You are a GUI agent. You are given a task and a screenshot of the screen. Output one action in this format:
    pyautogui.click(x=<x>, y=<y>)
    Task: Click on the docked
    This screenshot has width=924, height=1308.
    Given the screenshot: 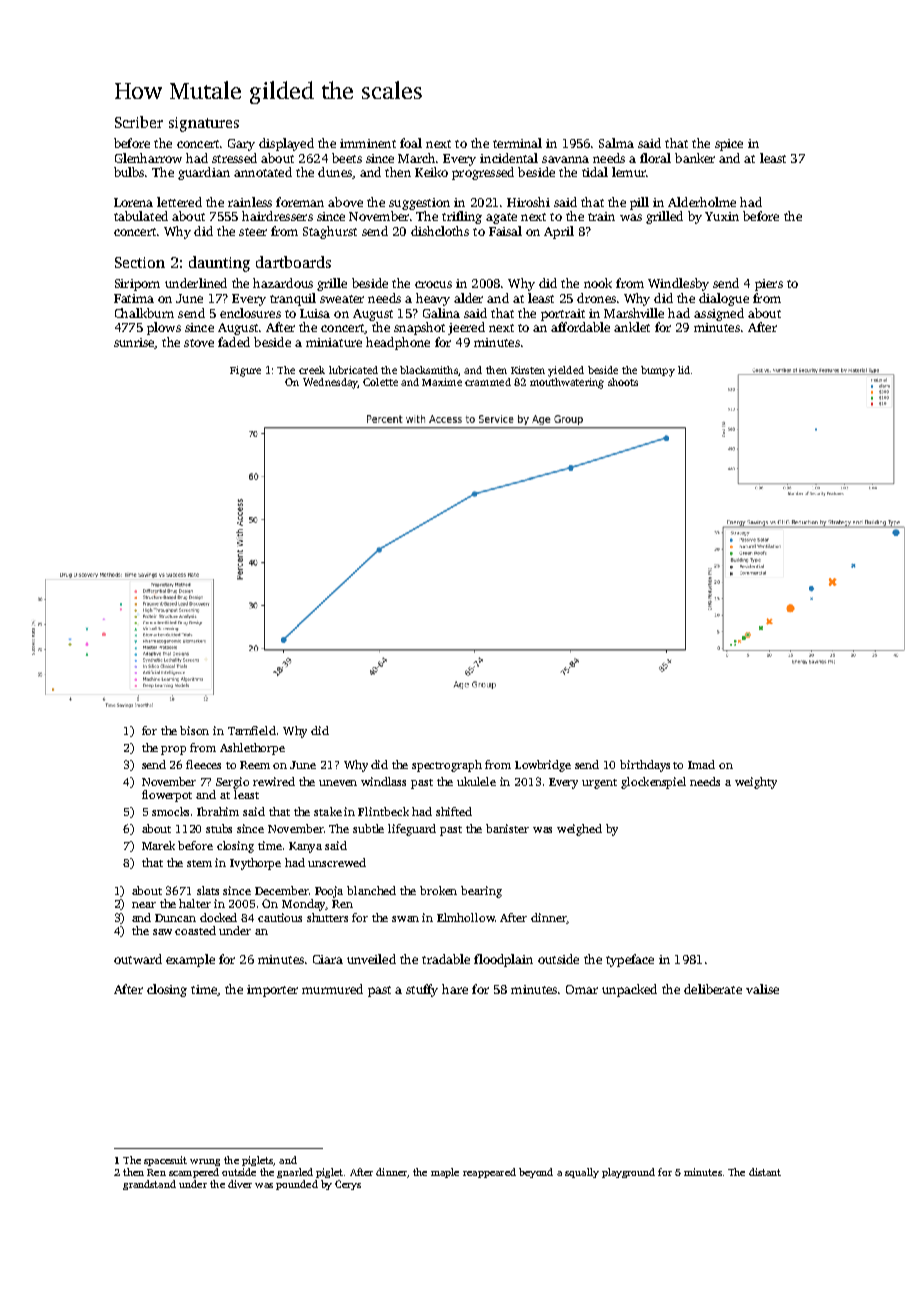 What is the action you would take?
    pyautogui.click(x=218, y=917)
